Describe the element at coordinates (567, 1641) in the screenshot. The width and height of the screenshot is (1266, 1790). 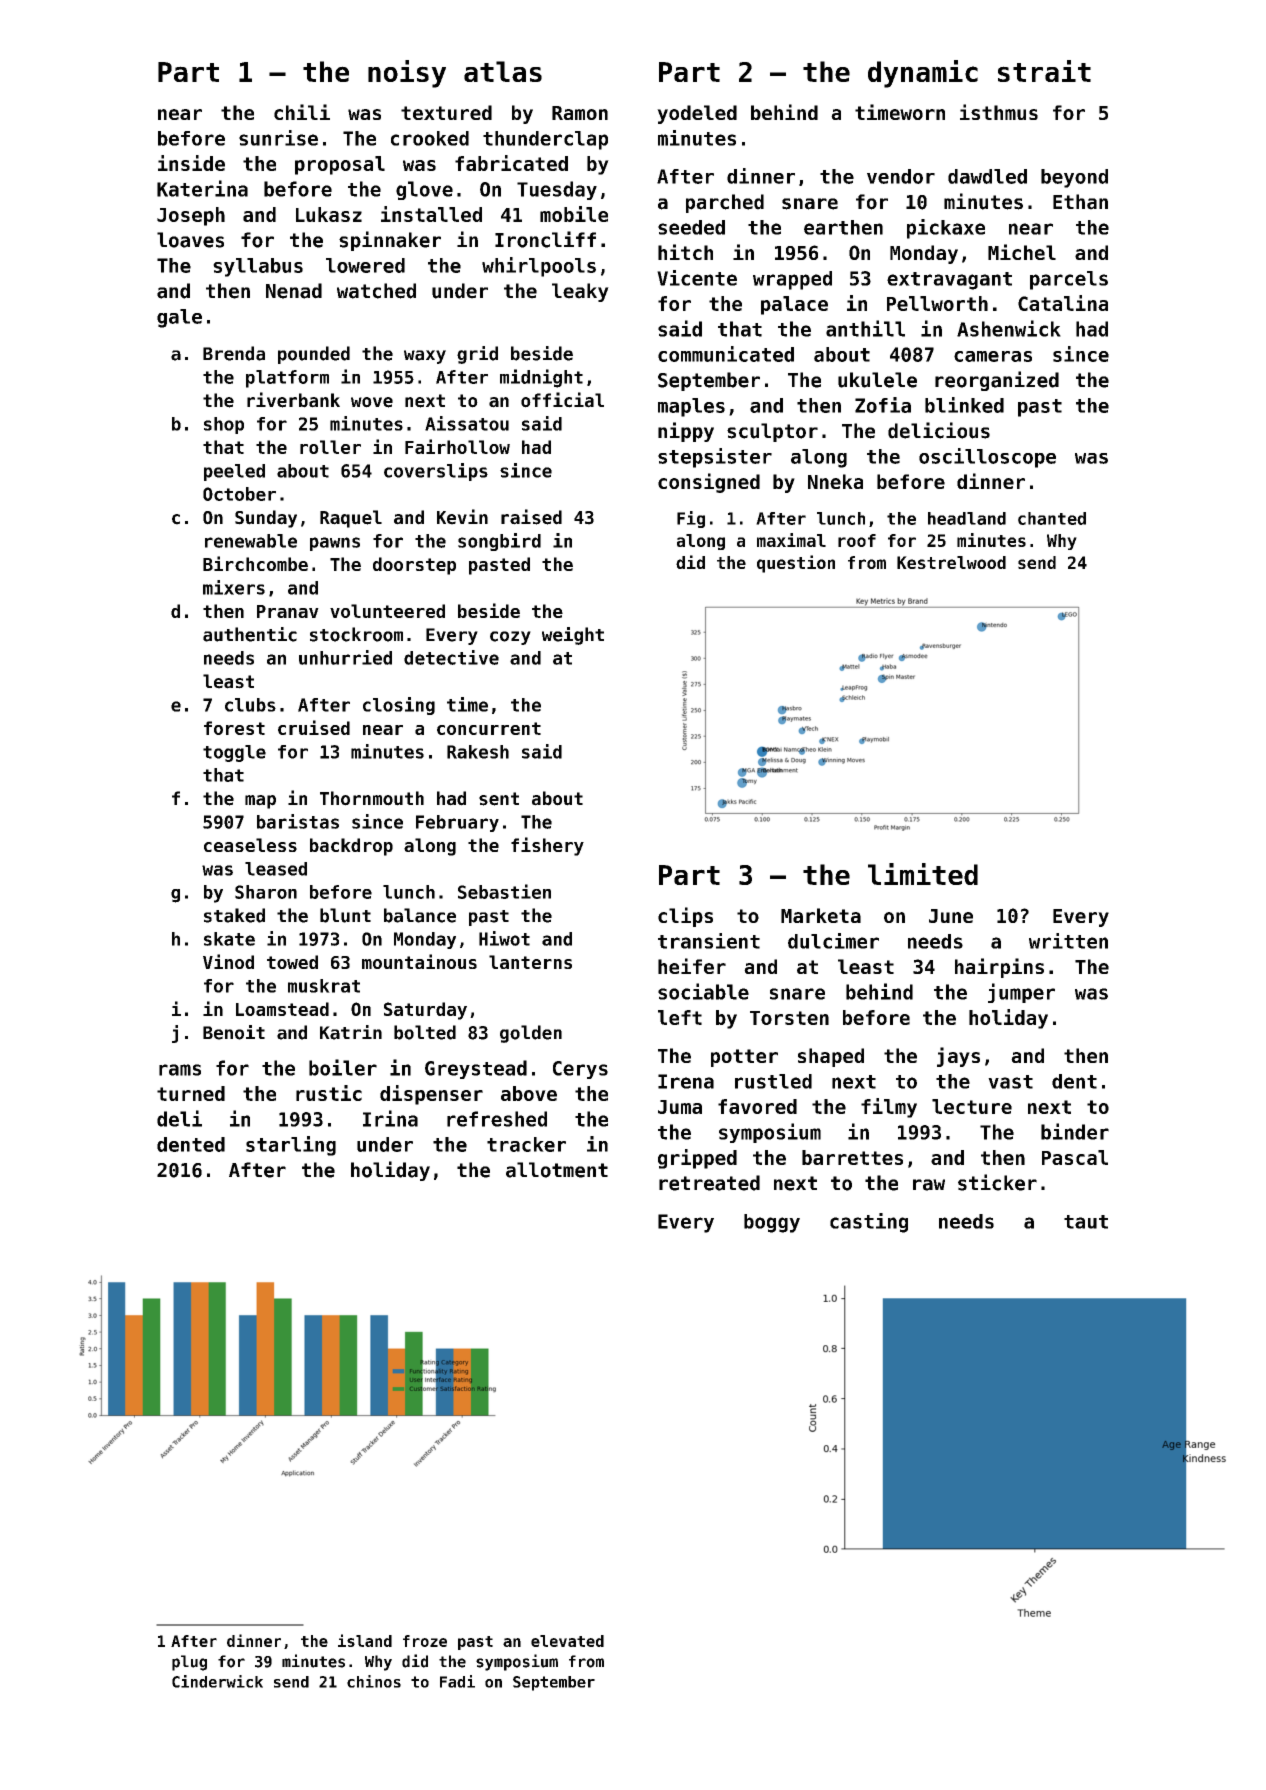
I see `elevated` at that location.
